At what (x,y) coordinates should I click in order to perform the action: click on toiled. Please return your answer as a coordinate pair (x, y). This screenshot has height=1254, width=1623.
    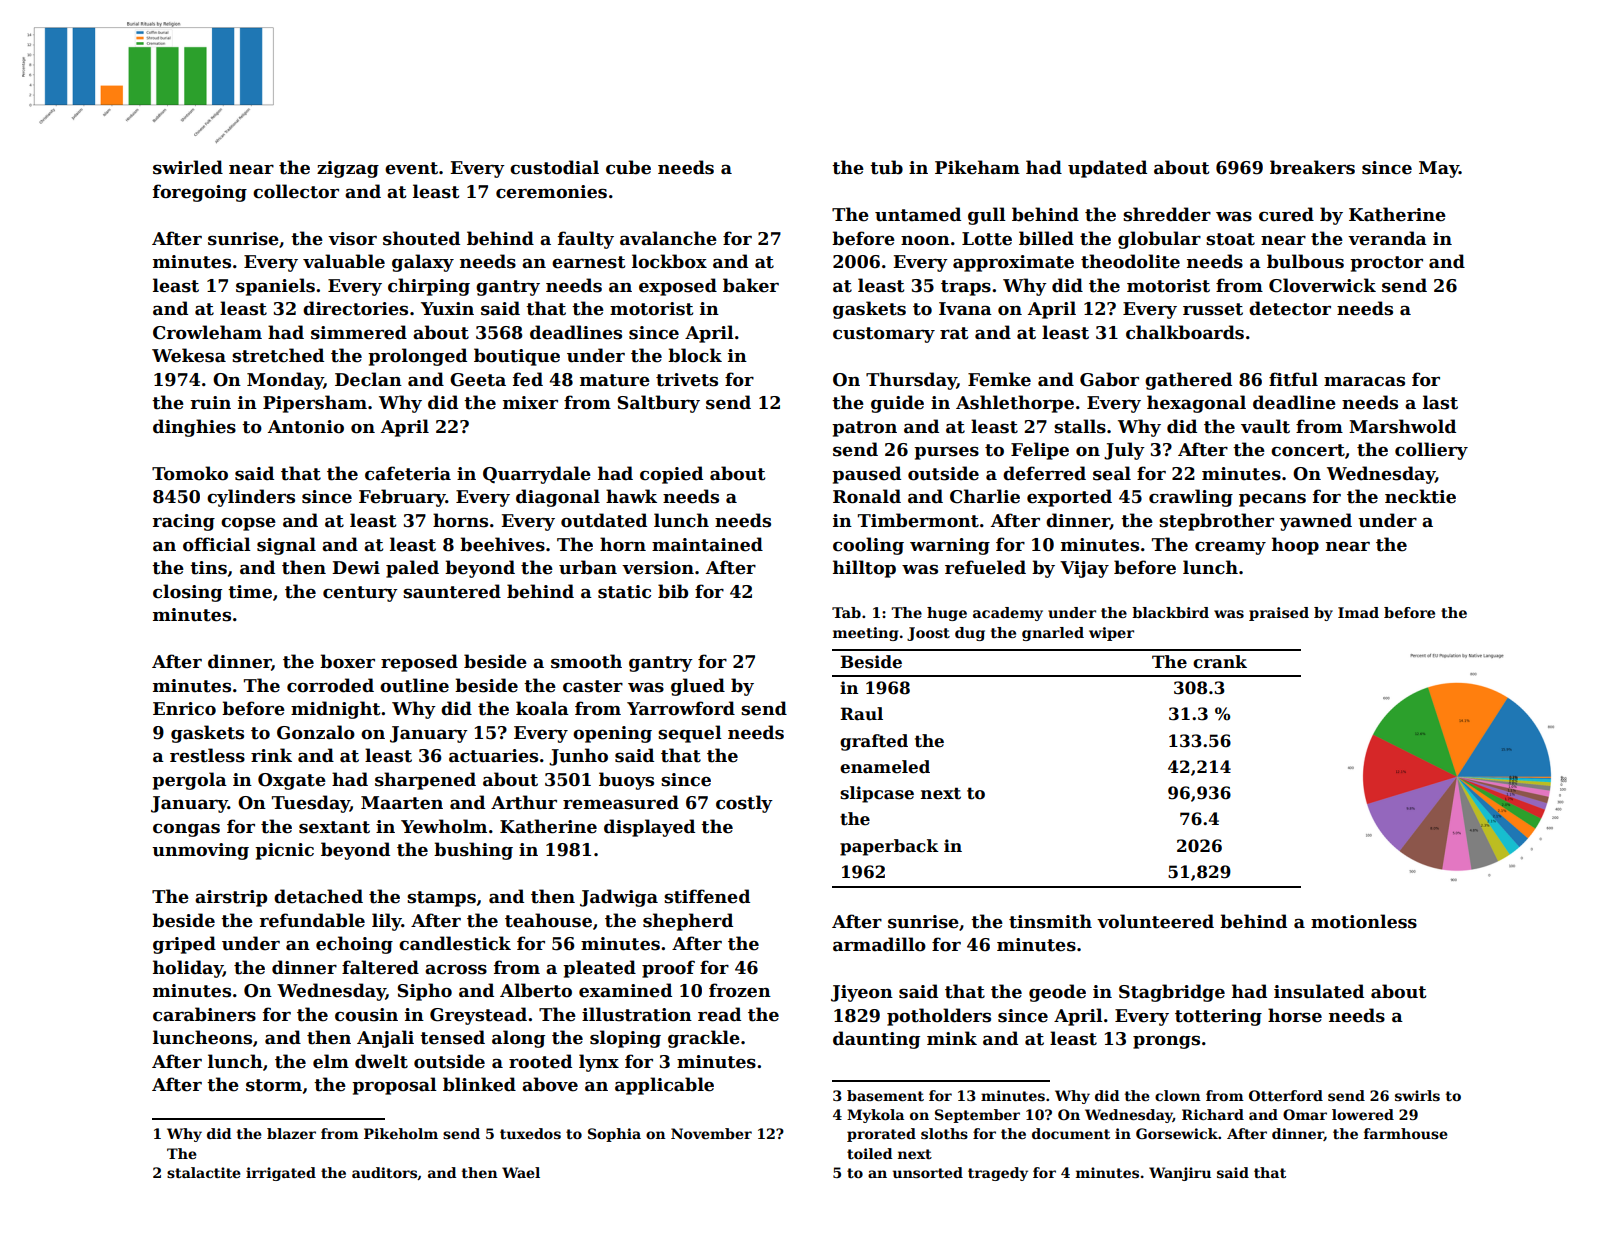
    Looking at the image, I should click on (870, 1153).
